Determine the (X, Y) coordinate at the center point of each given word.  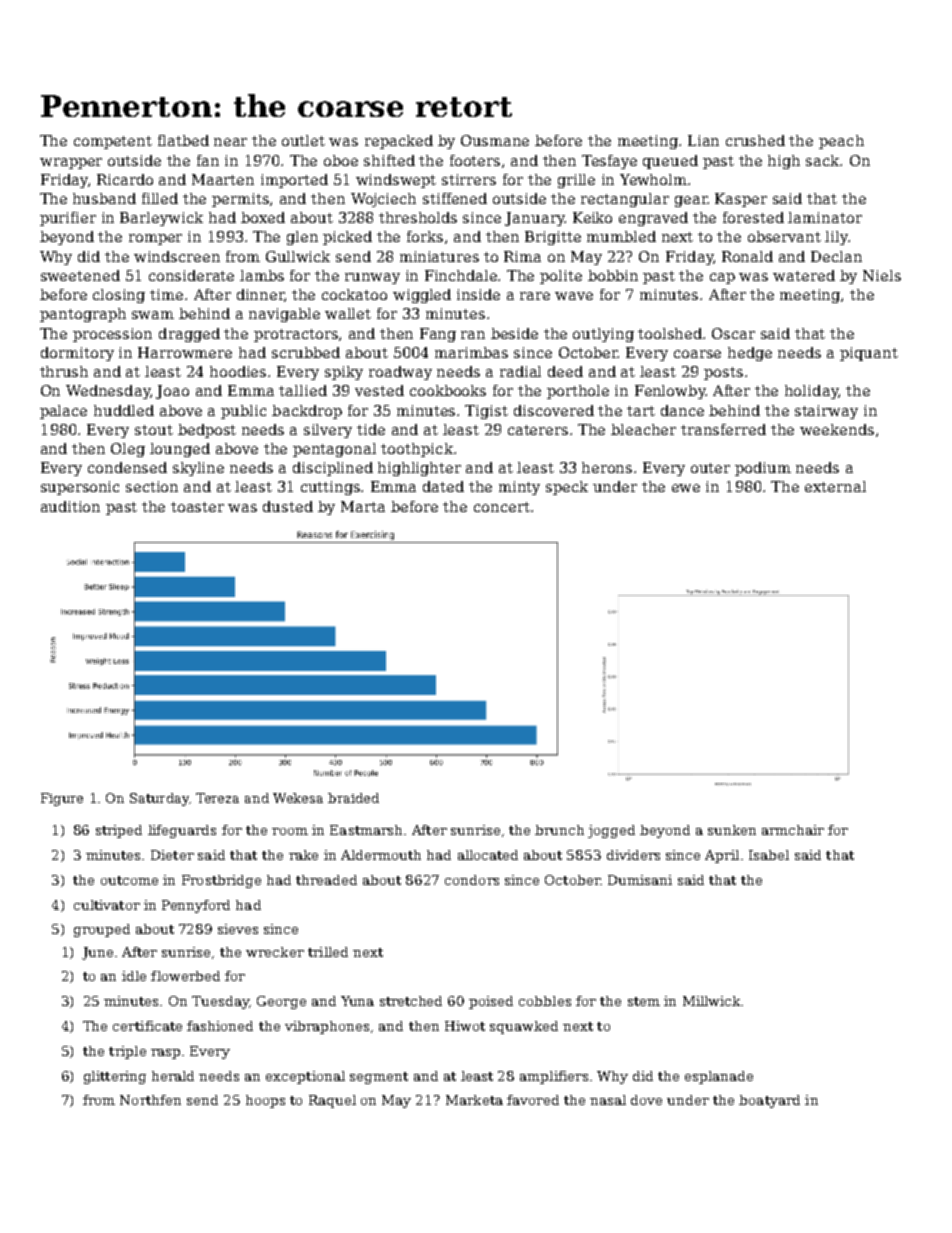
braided (353, 798)
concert (502, 507)
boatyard (769, 1101)
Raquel (332, 1101)
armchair (793, 830)
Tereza (217, 798)
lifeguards (182, 831)
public (243, 412)
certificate (147, 1026)
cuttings (331, 488)
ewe (686, 488)
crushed (755, 140)
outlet (303, 140)
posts (723, 373)
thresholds (418, 217)
